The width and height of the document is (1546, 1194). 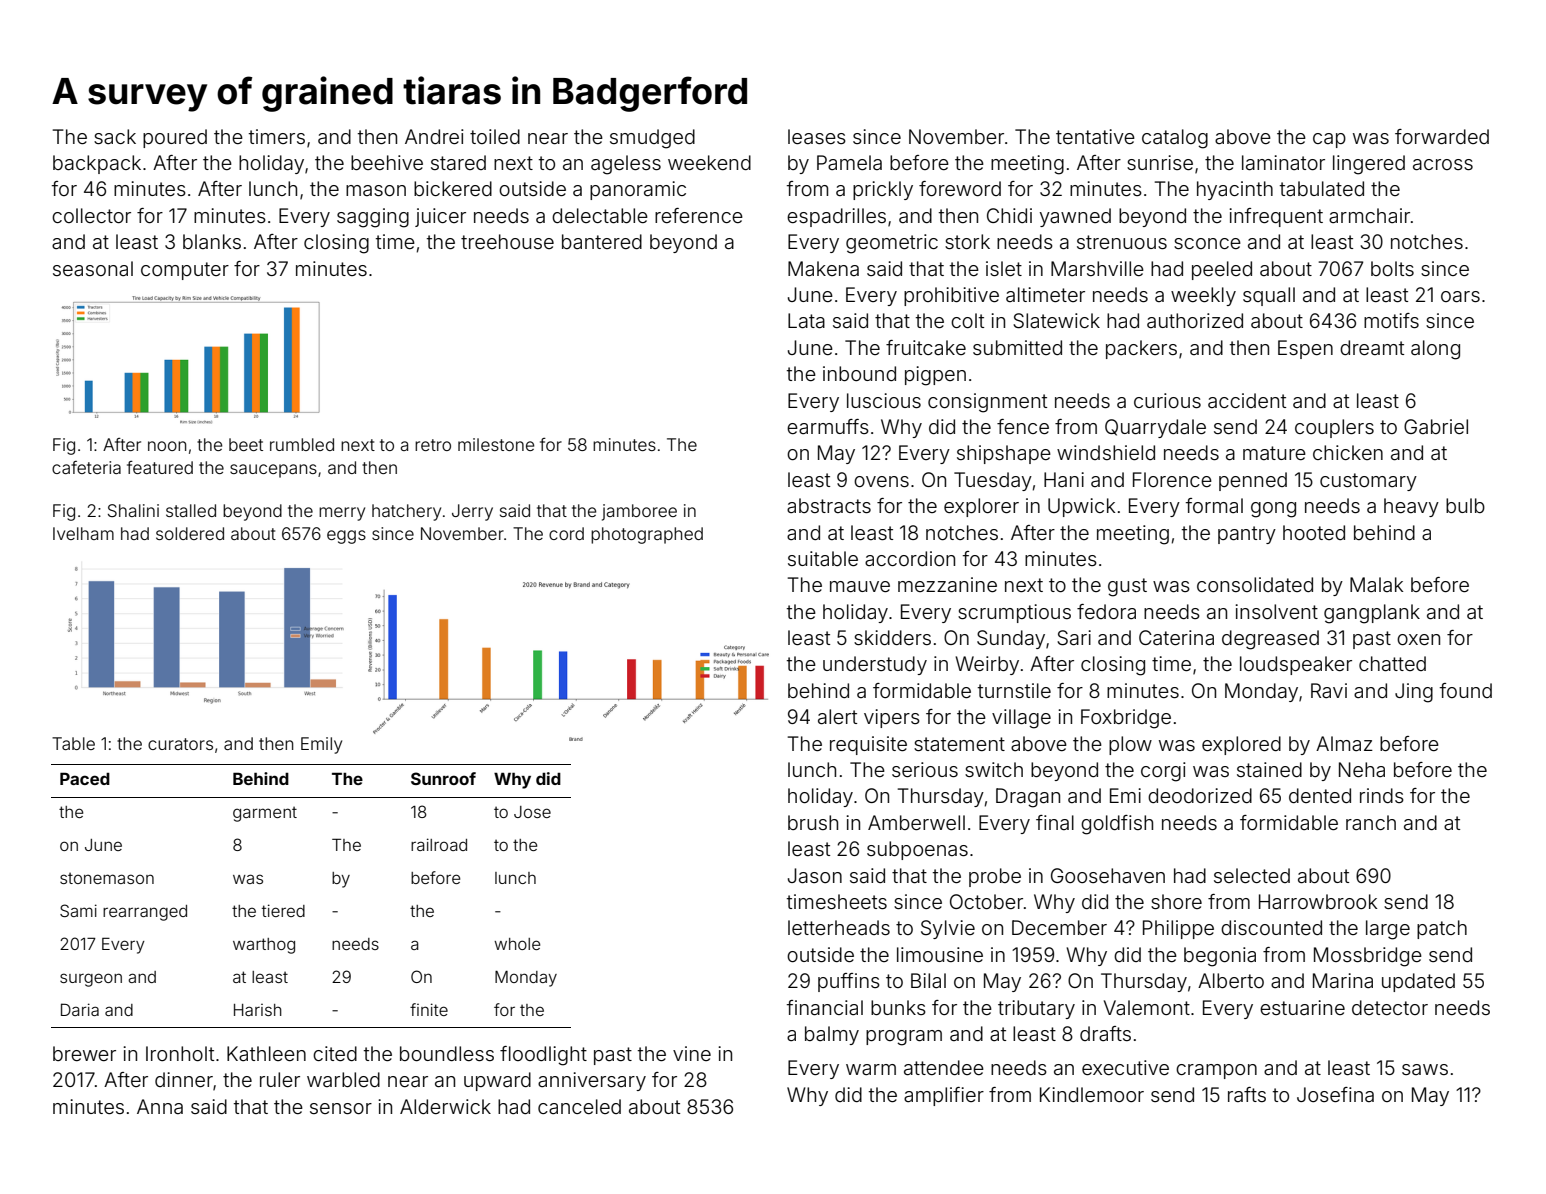 I want to click on packers, so click(x=1141, y=349).
